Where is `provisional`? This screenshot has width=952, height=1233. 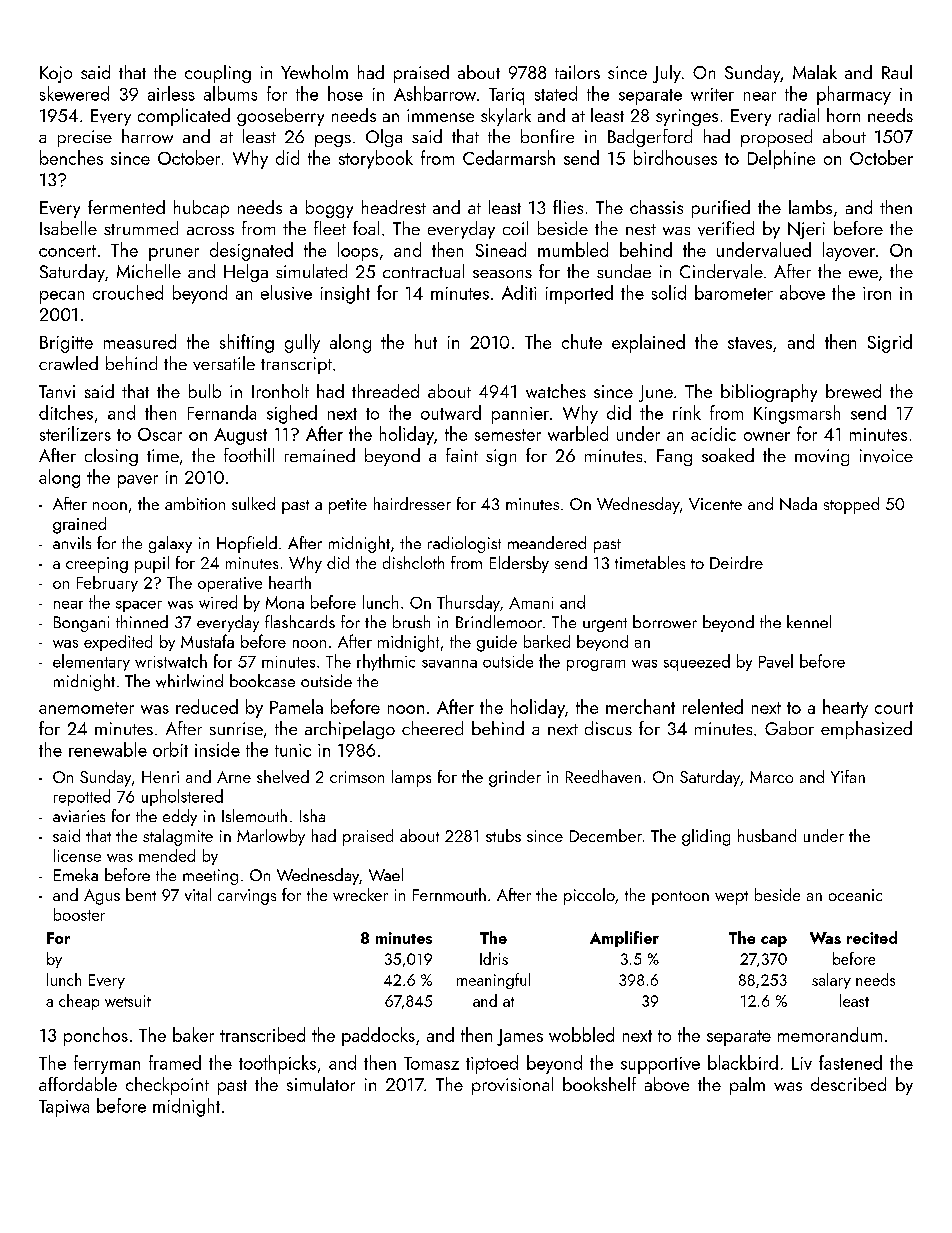 provisional is located at coordinates (512, 1086).
